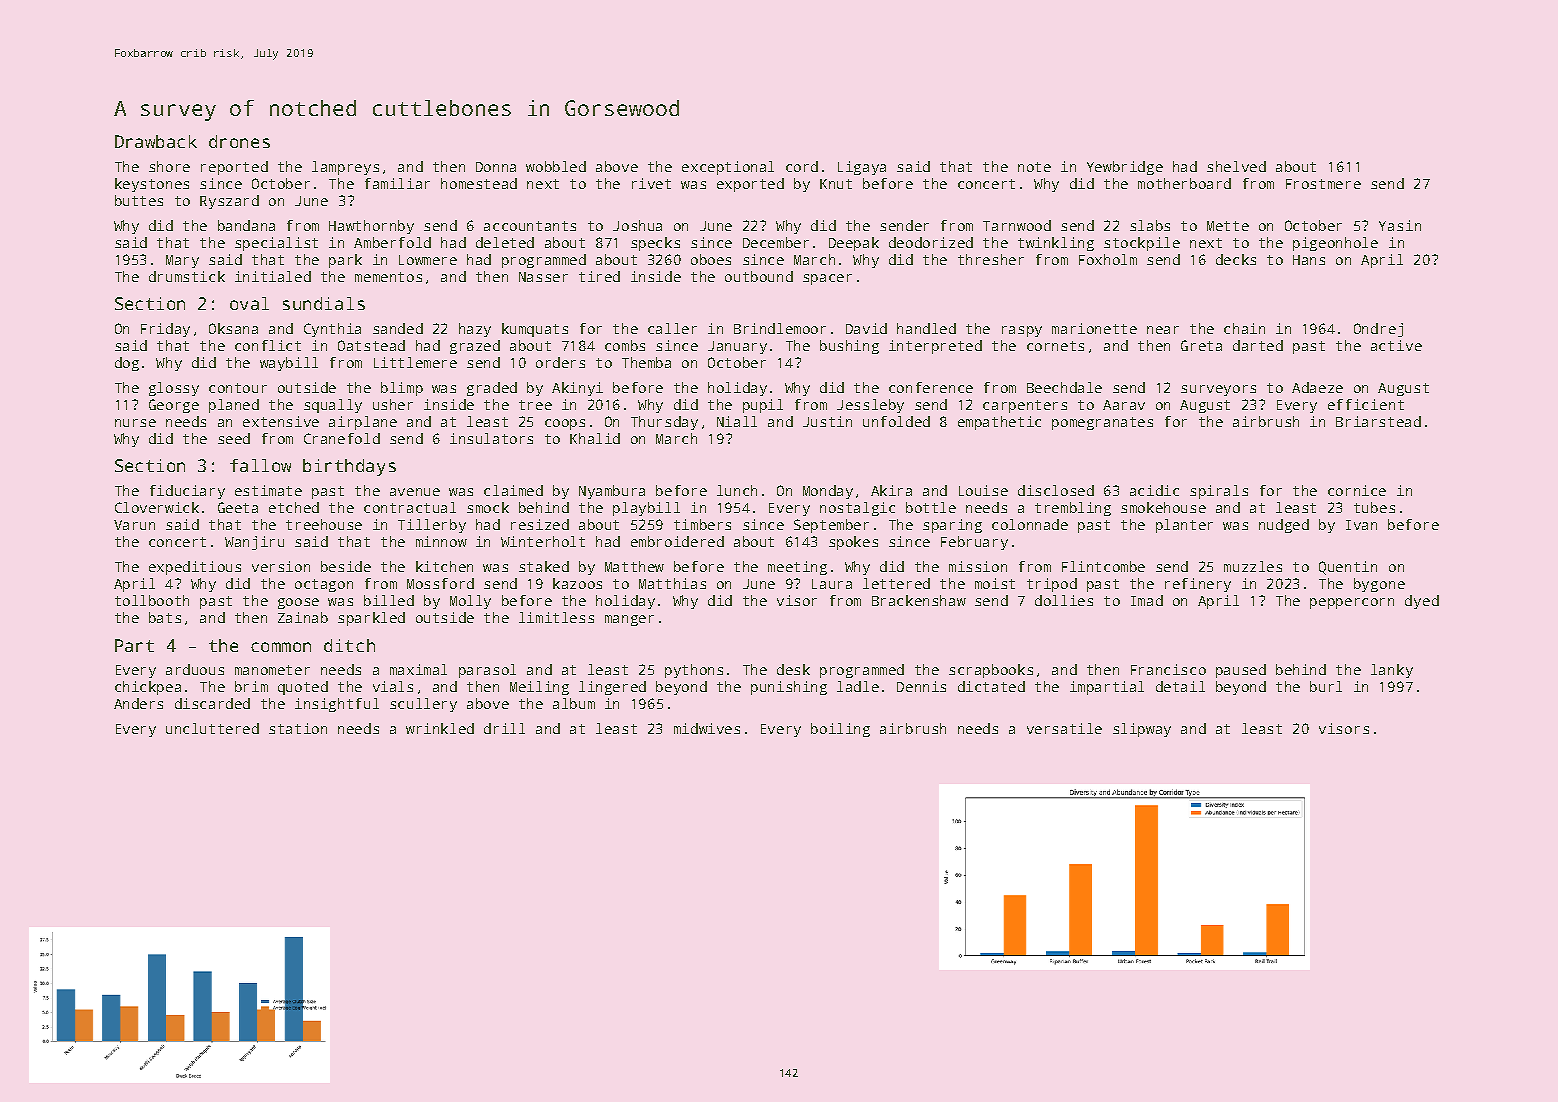 Image resolution: width=1558 pixels, height=1102 pixels. I want to click on Ivan, so click(1361, 525).
